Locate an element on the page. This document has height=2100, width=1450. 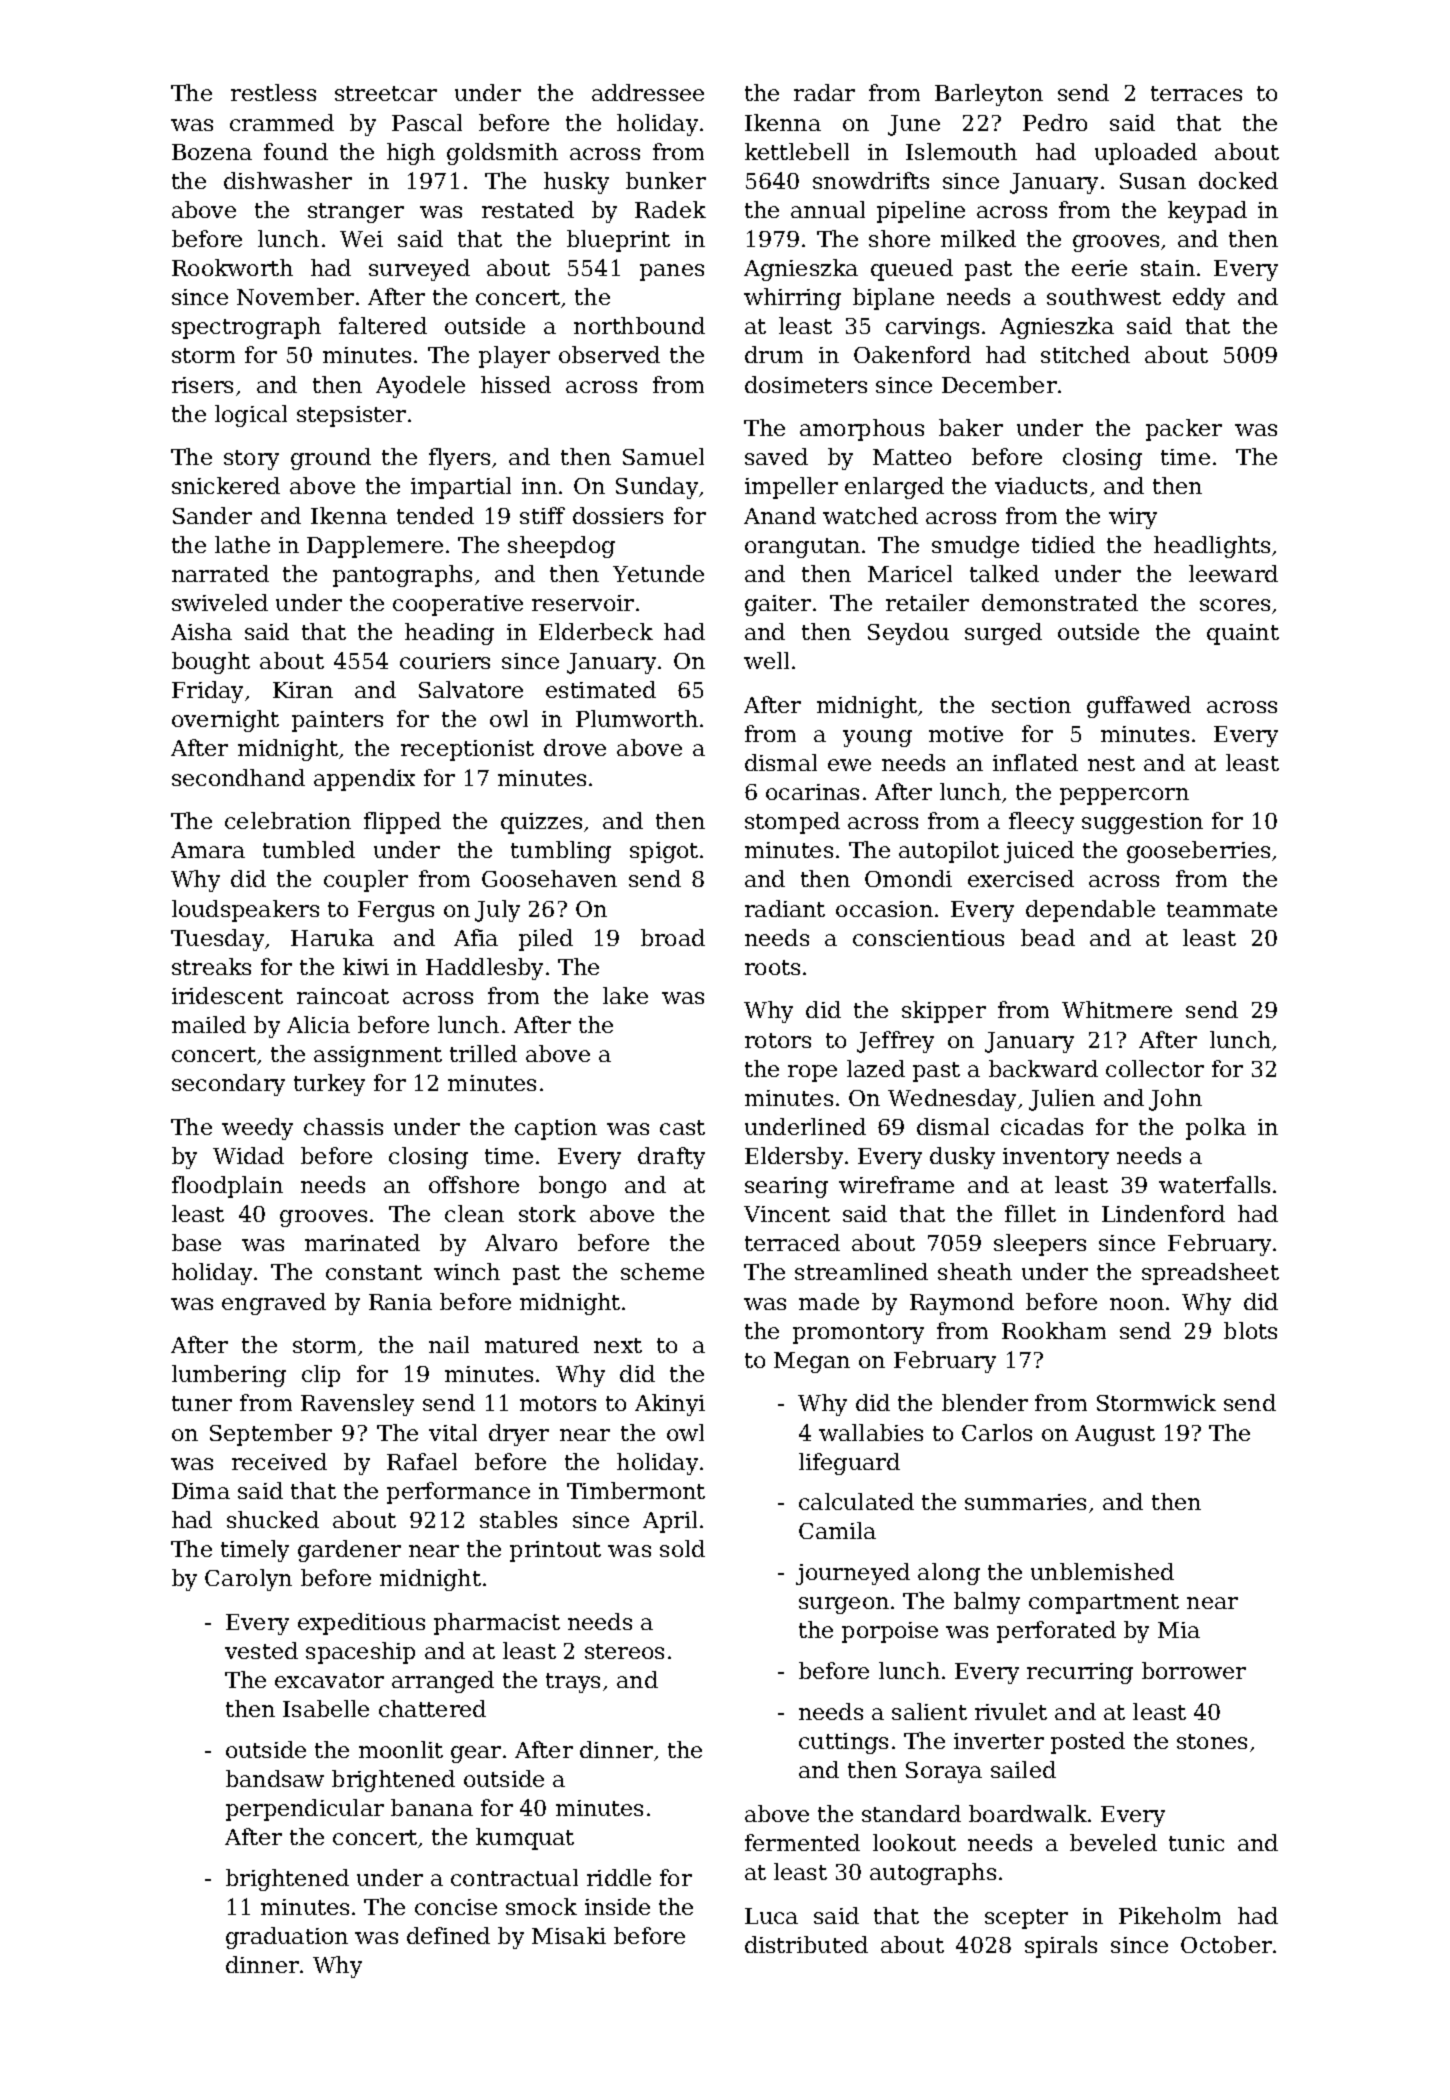
Whitmere is located at coordinates (1117, 1009).
